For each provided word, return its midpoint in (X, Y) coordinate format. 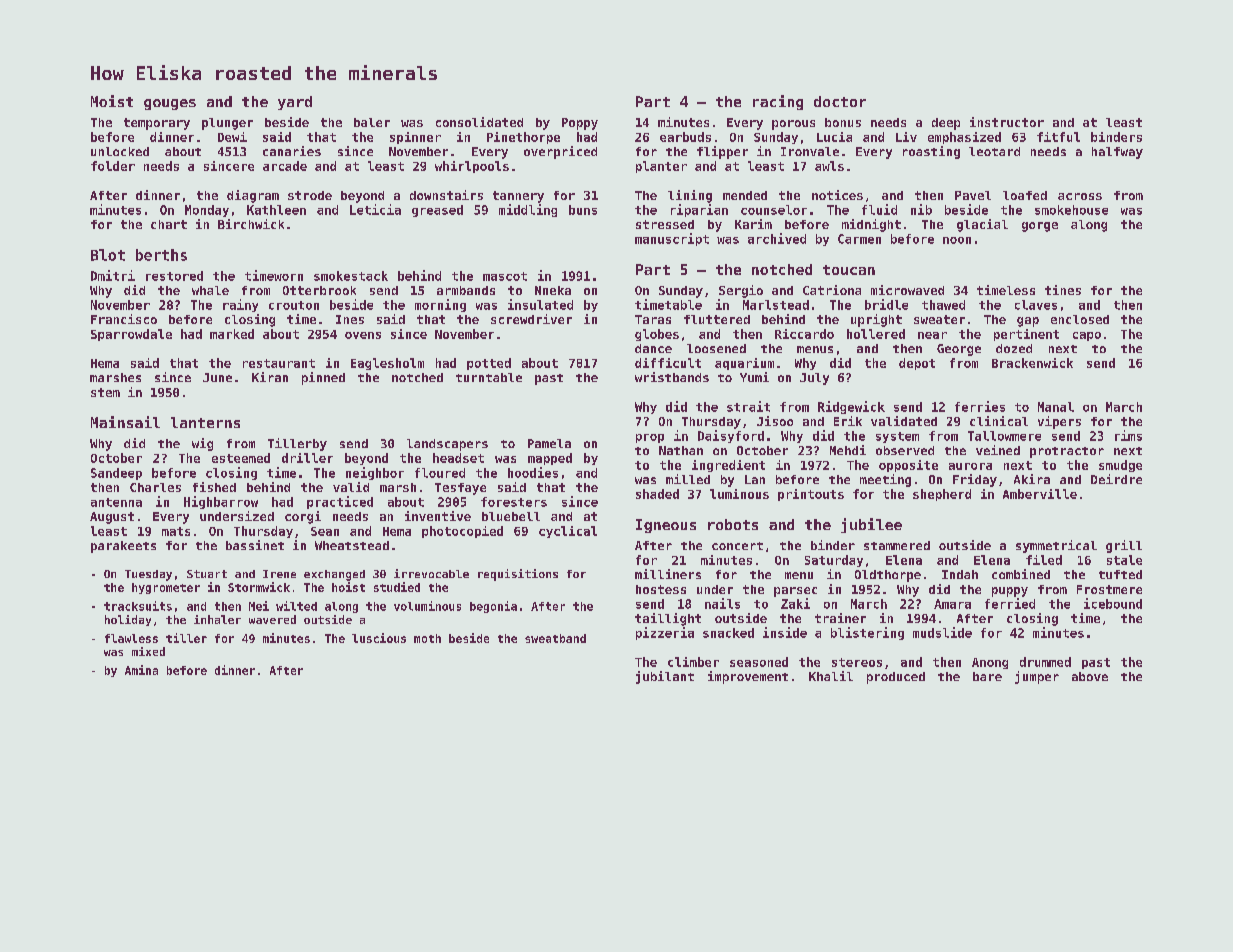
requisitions (518, 575)
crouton (294, 305)
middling (528, 210)
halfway (1117, 153)
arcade (285, 166)
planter (661, 167)
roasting (931, 152)
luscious (379, 638)
